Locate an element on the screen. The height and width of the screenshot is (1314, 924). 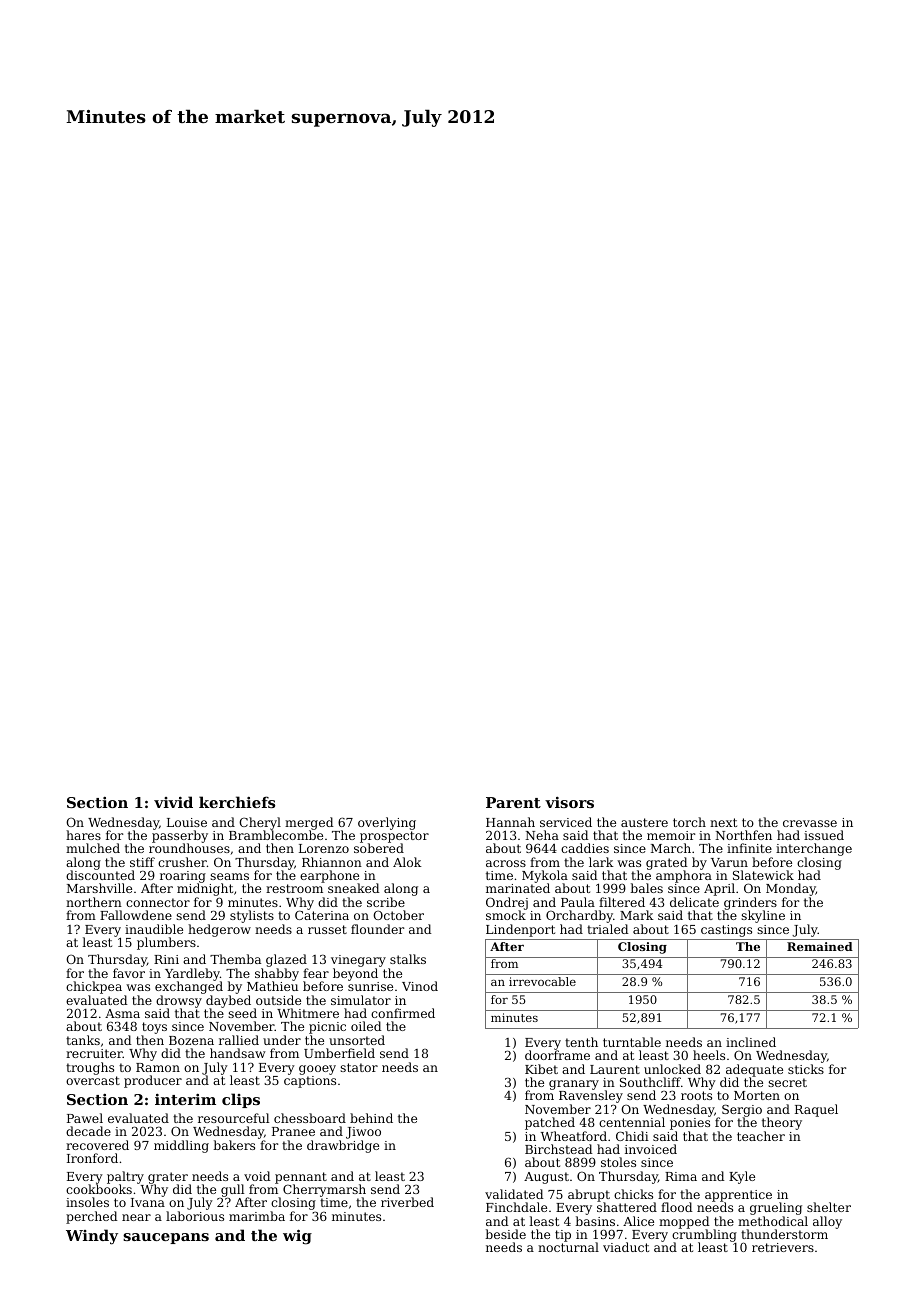
overcast is located at coordinates (93, 1080).
